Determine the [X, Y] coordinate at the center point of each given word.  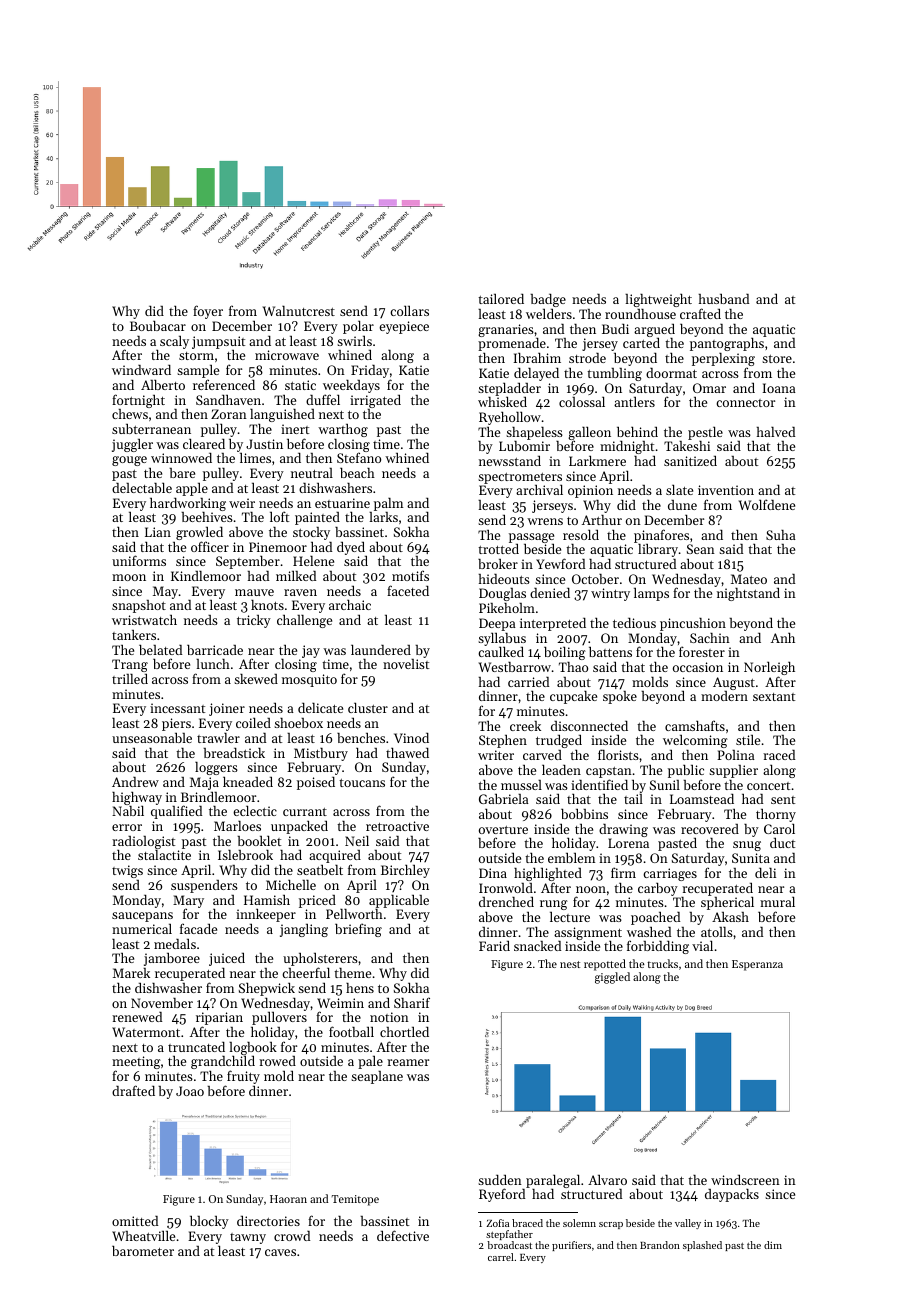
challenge [304, 621]
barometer [143, 1251]
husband [724, 299]
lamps [651, 594]
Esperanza [757, 965]
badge [548, 300]
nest [570, 964]
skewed [256, 679]
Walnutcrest [299, 310]
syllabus [502, 639]
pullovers [279, 1018]
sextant [774, 697]
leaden [561, 769]
